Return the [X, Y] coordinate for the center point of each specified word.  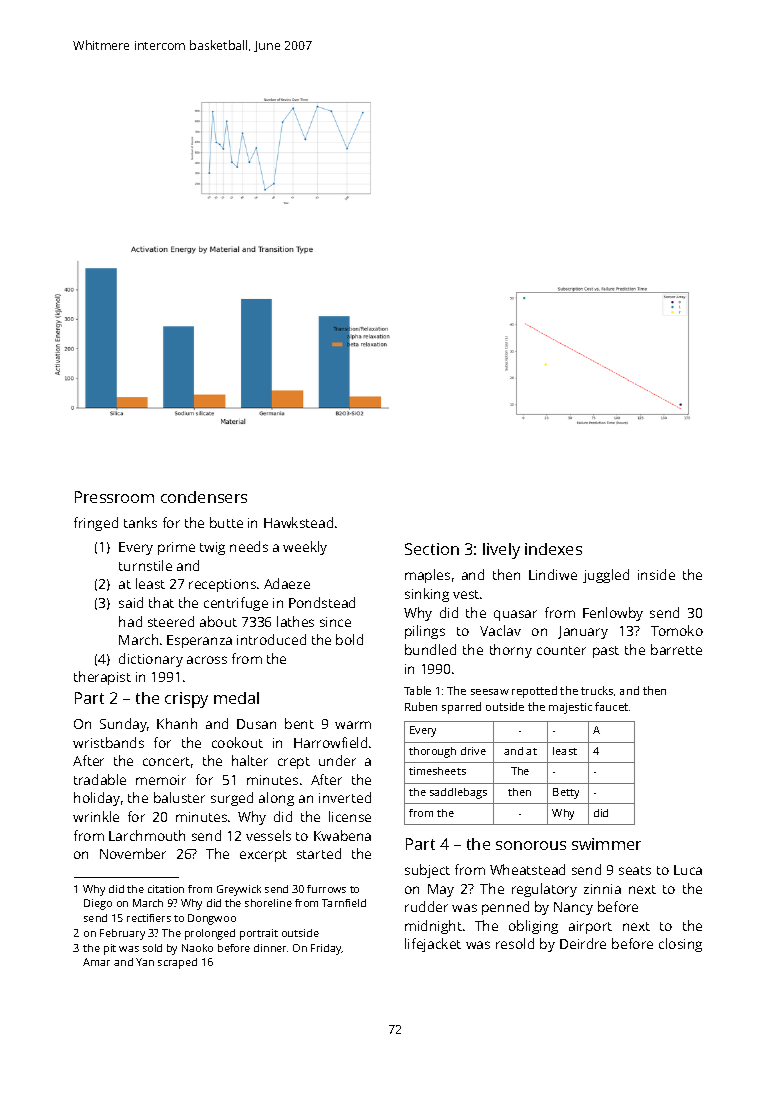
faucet [611, 706]
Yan [145, 962]
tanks [140, 522]
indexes [553, 549]
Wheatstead [527, 869]
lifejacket [433, 945]
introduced [271, 639]
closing [680, 945]
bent [299, 723]
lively [501, 551]
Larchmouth [147, 835]
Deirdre [583, 943]
